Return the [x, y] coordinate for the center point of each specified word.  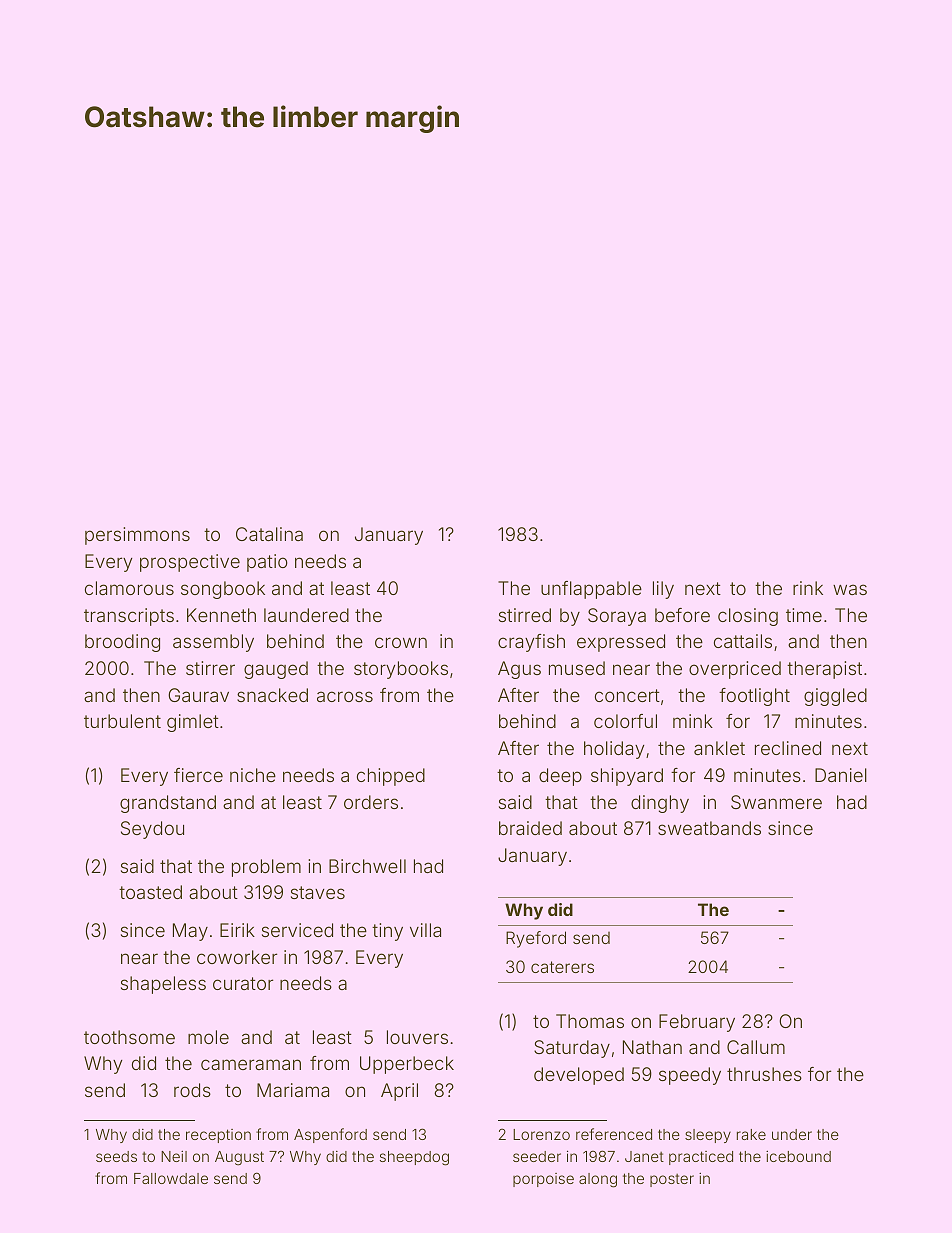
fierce [198, 775]
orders [371, 802]
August [239, 1158]
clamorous [129, 588]
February [697, 1023]
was [850, 589]
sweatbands [709, 828]
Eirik [237, 930]
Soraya [617, 617]
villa [425, 930]
